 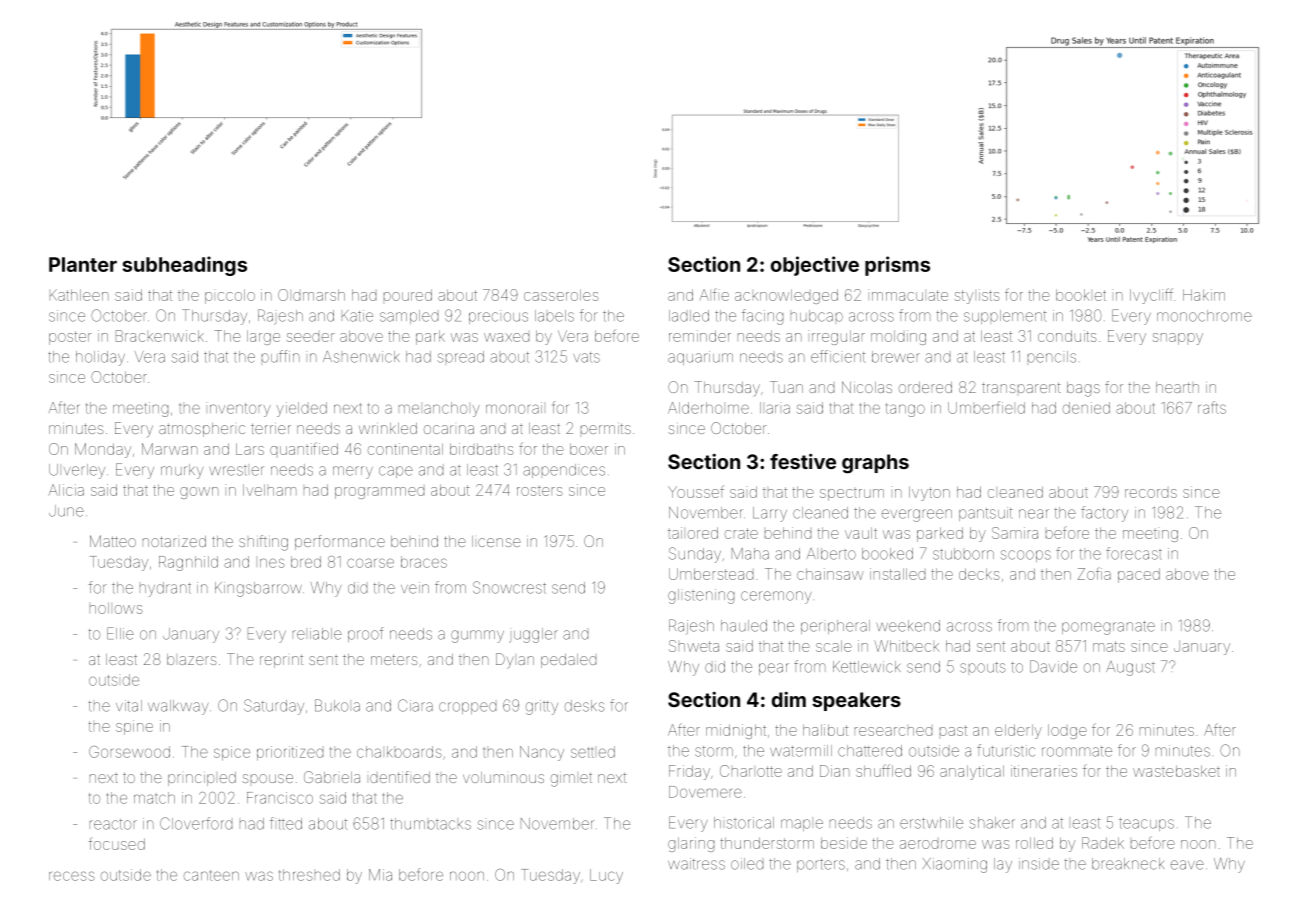 What do you see at coordinates (1151, 493) in the screenshot?
I see `records` at bounding box center [1151, 493].
